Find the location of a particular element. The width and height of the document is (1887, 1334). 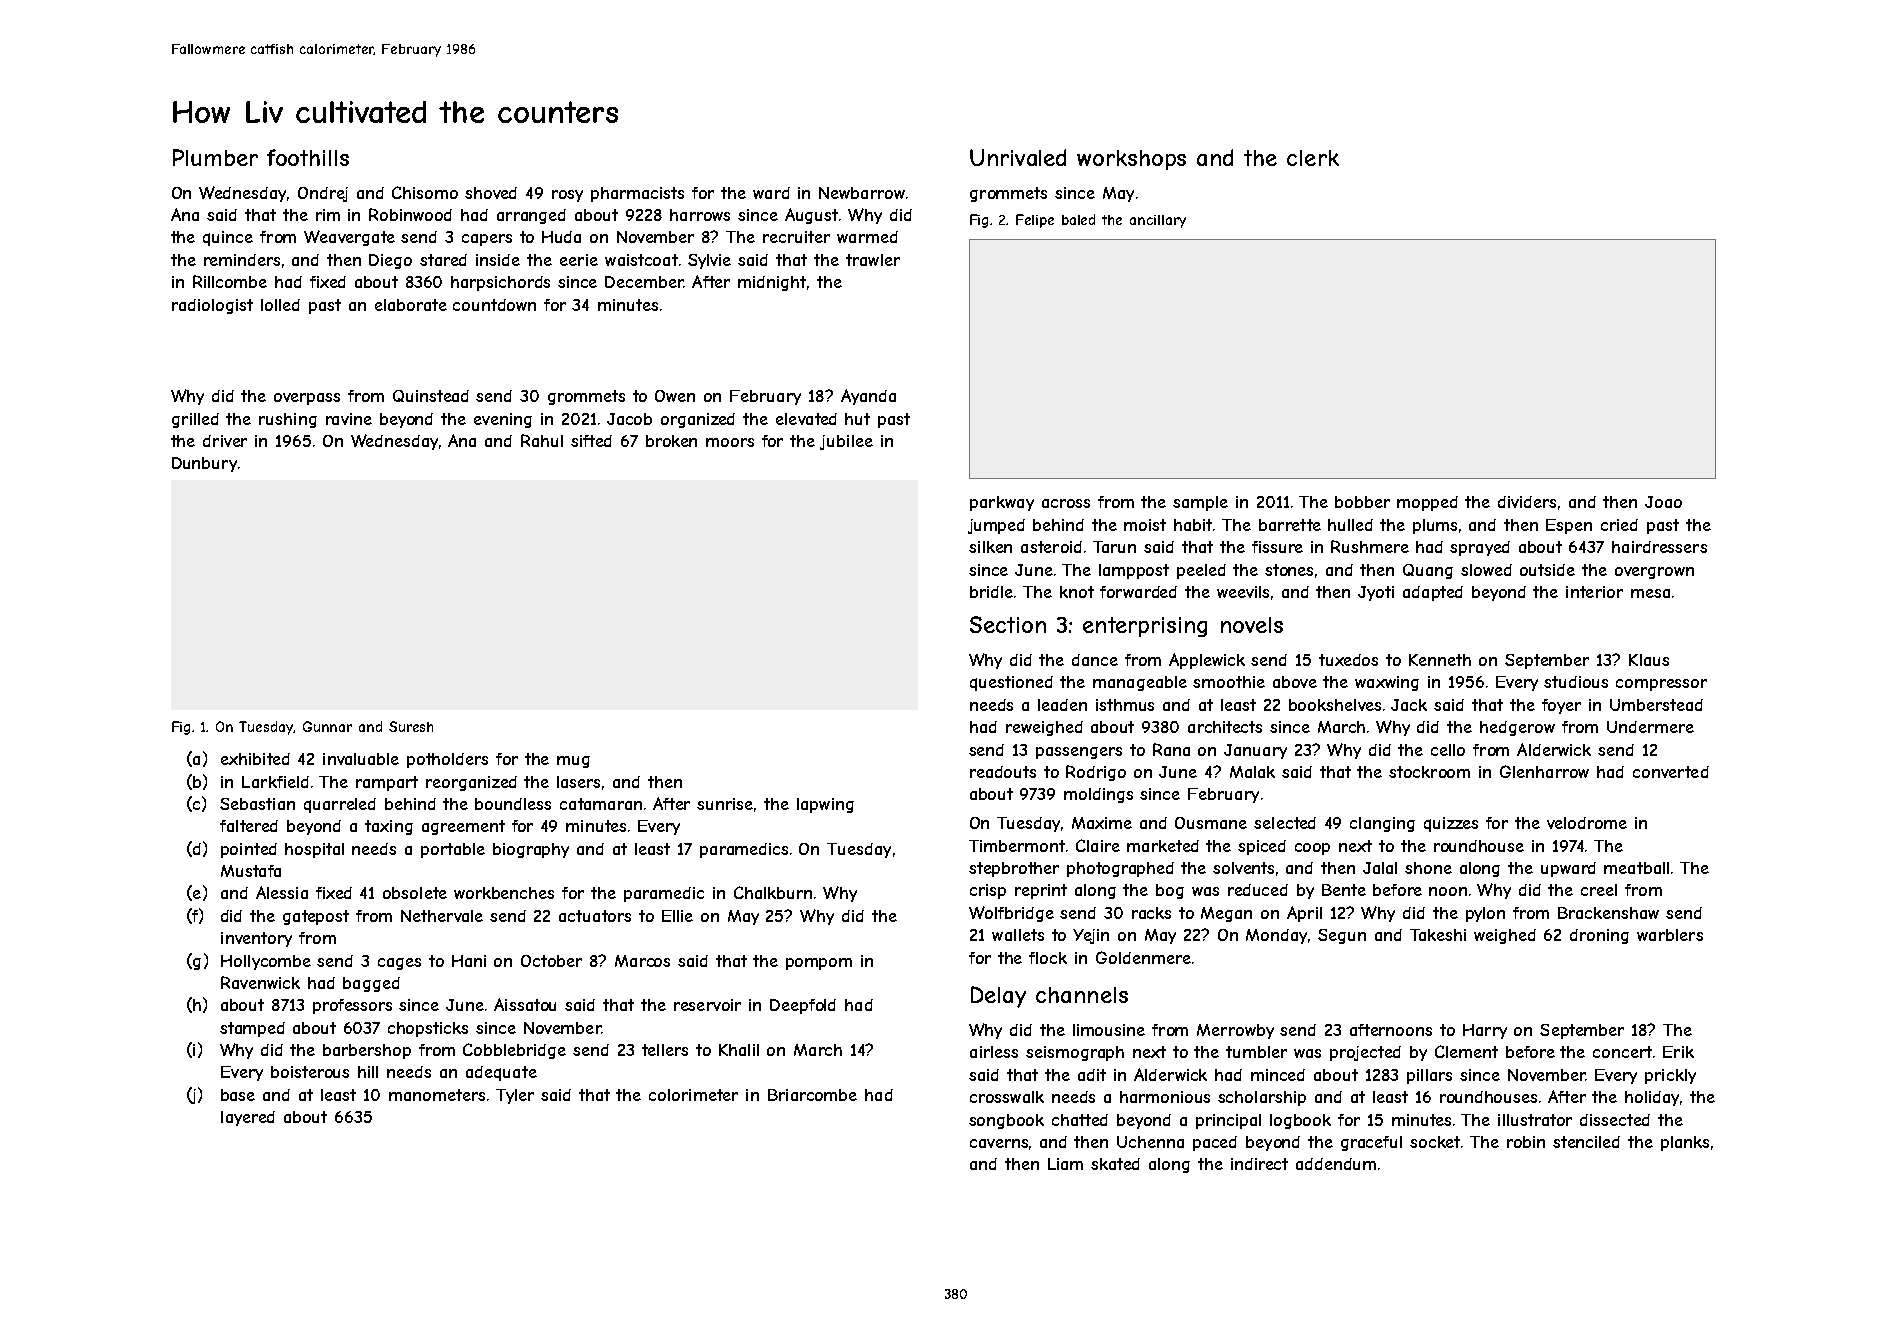

Plumber is located at coordinates (215, 157).
